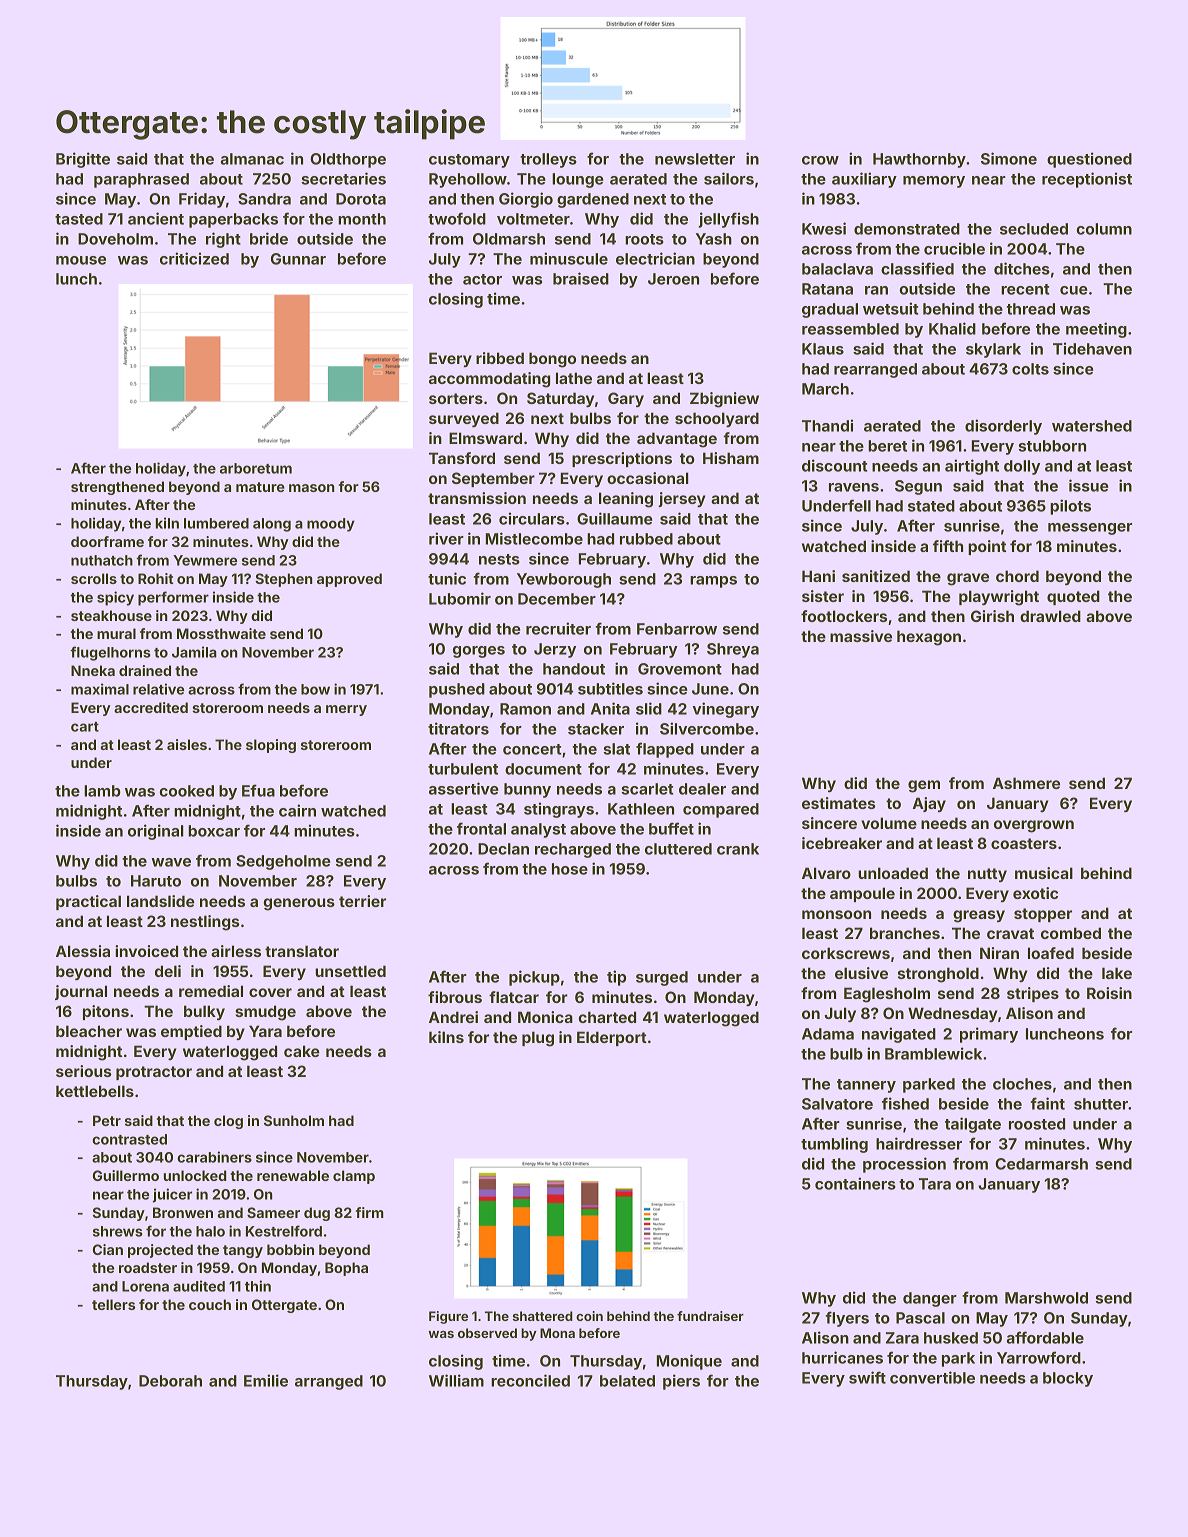 The image size is (1188, 1537). Describe the element at coordinates (574, 669) in the image. I see `handout` at that location.
